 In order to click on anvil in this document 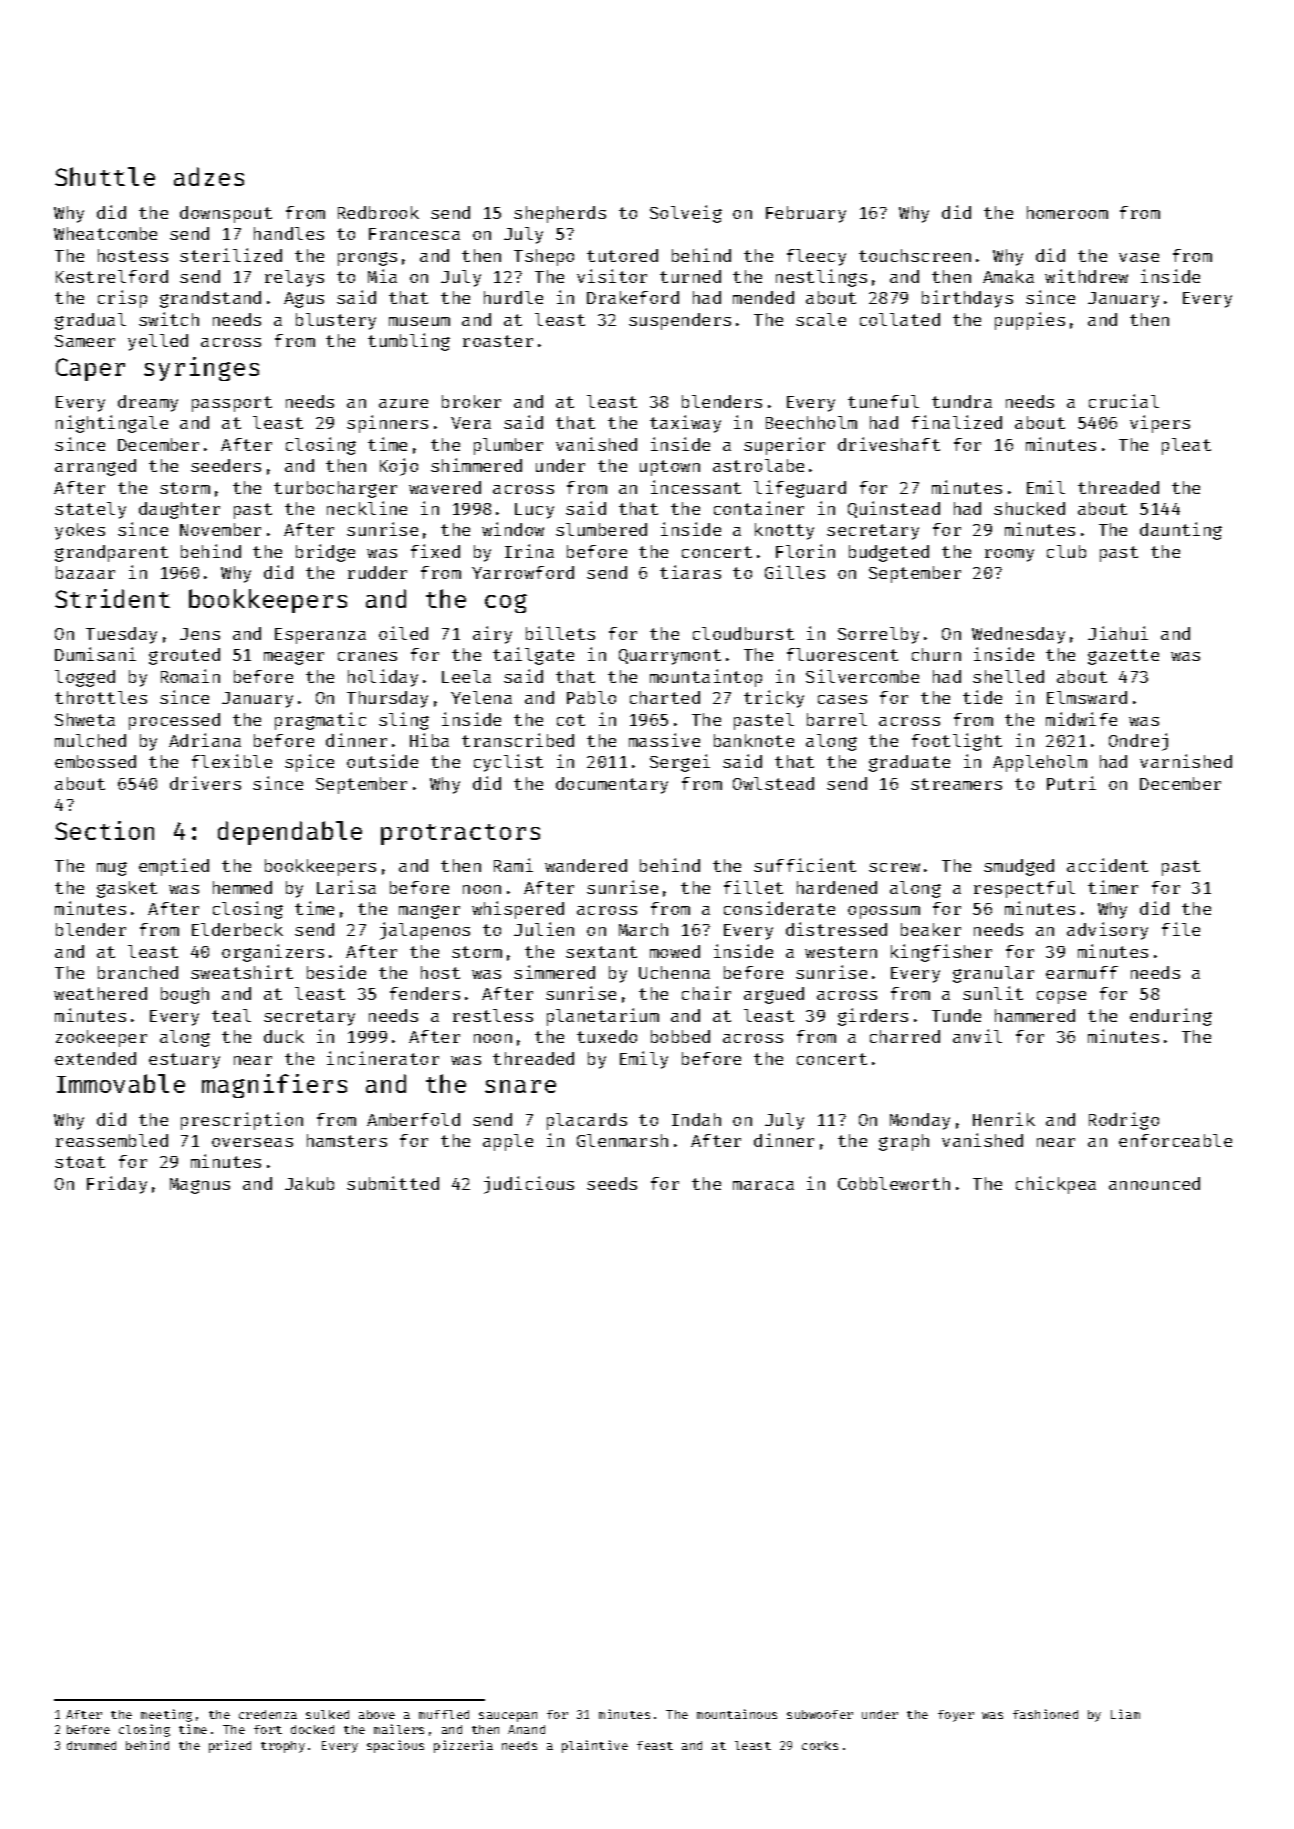, I will do `click(977, 1036)`.
